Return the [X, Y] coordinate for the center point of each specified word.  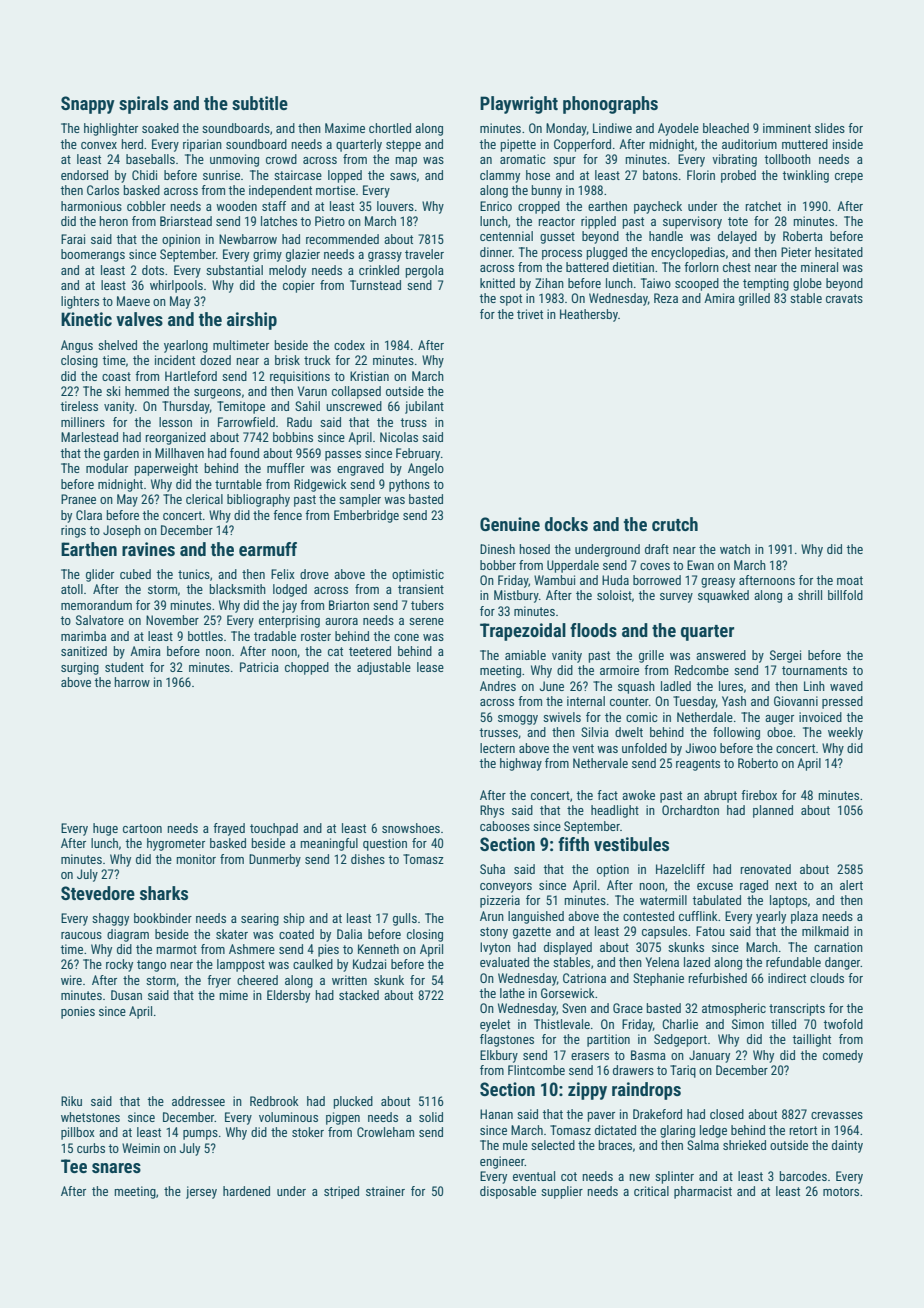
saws [403, 176]
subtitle [260, 103]
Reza [666, 298]
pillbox [78, 1133]
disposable [508, 1192]
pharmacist [703, 1192]
